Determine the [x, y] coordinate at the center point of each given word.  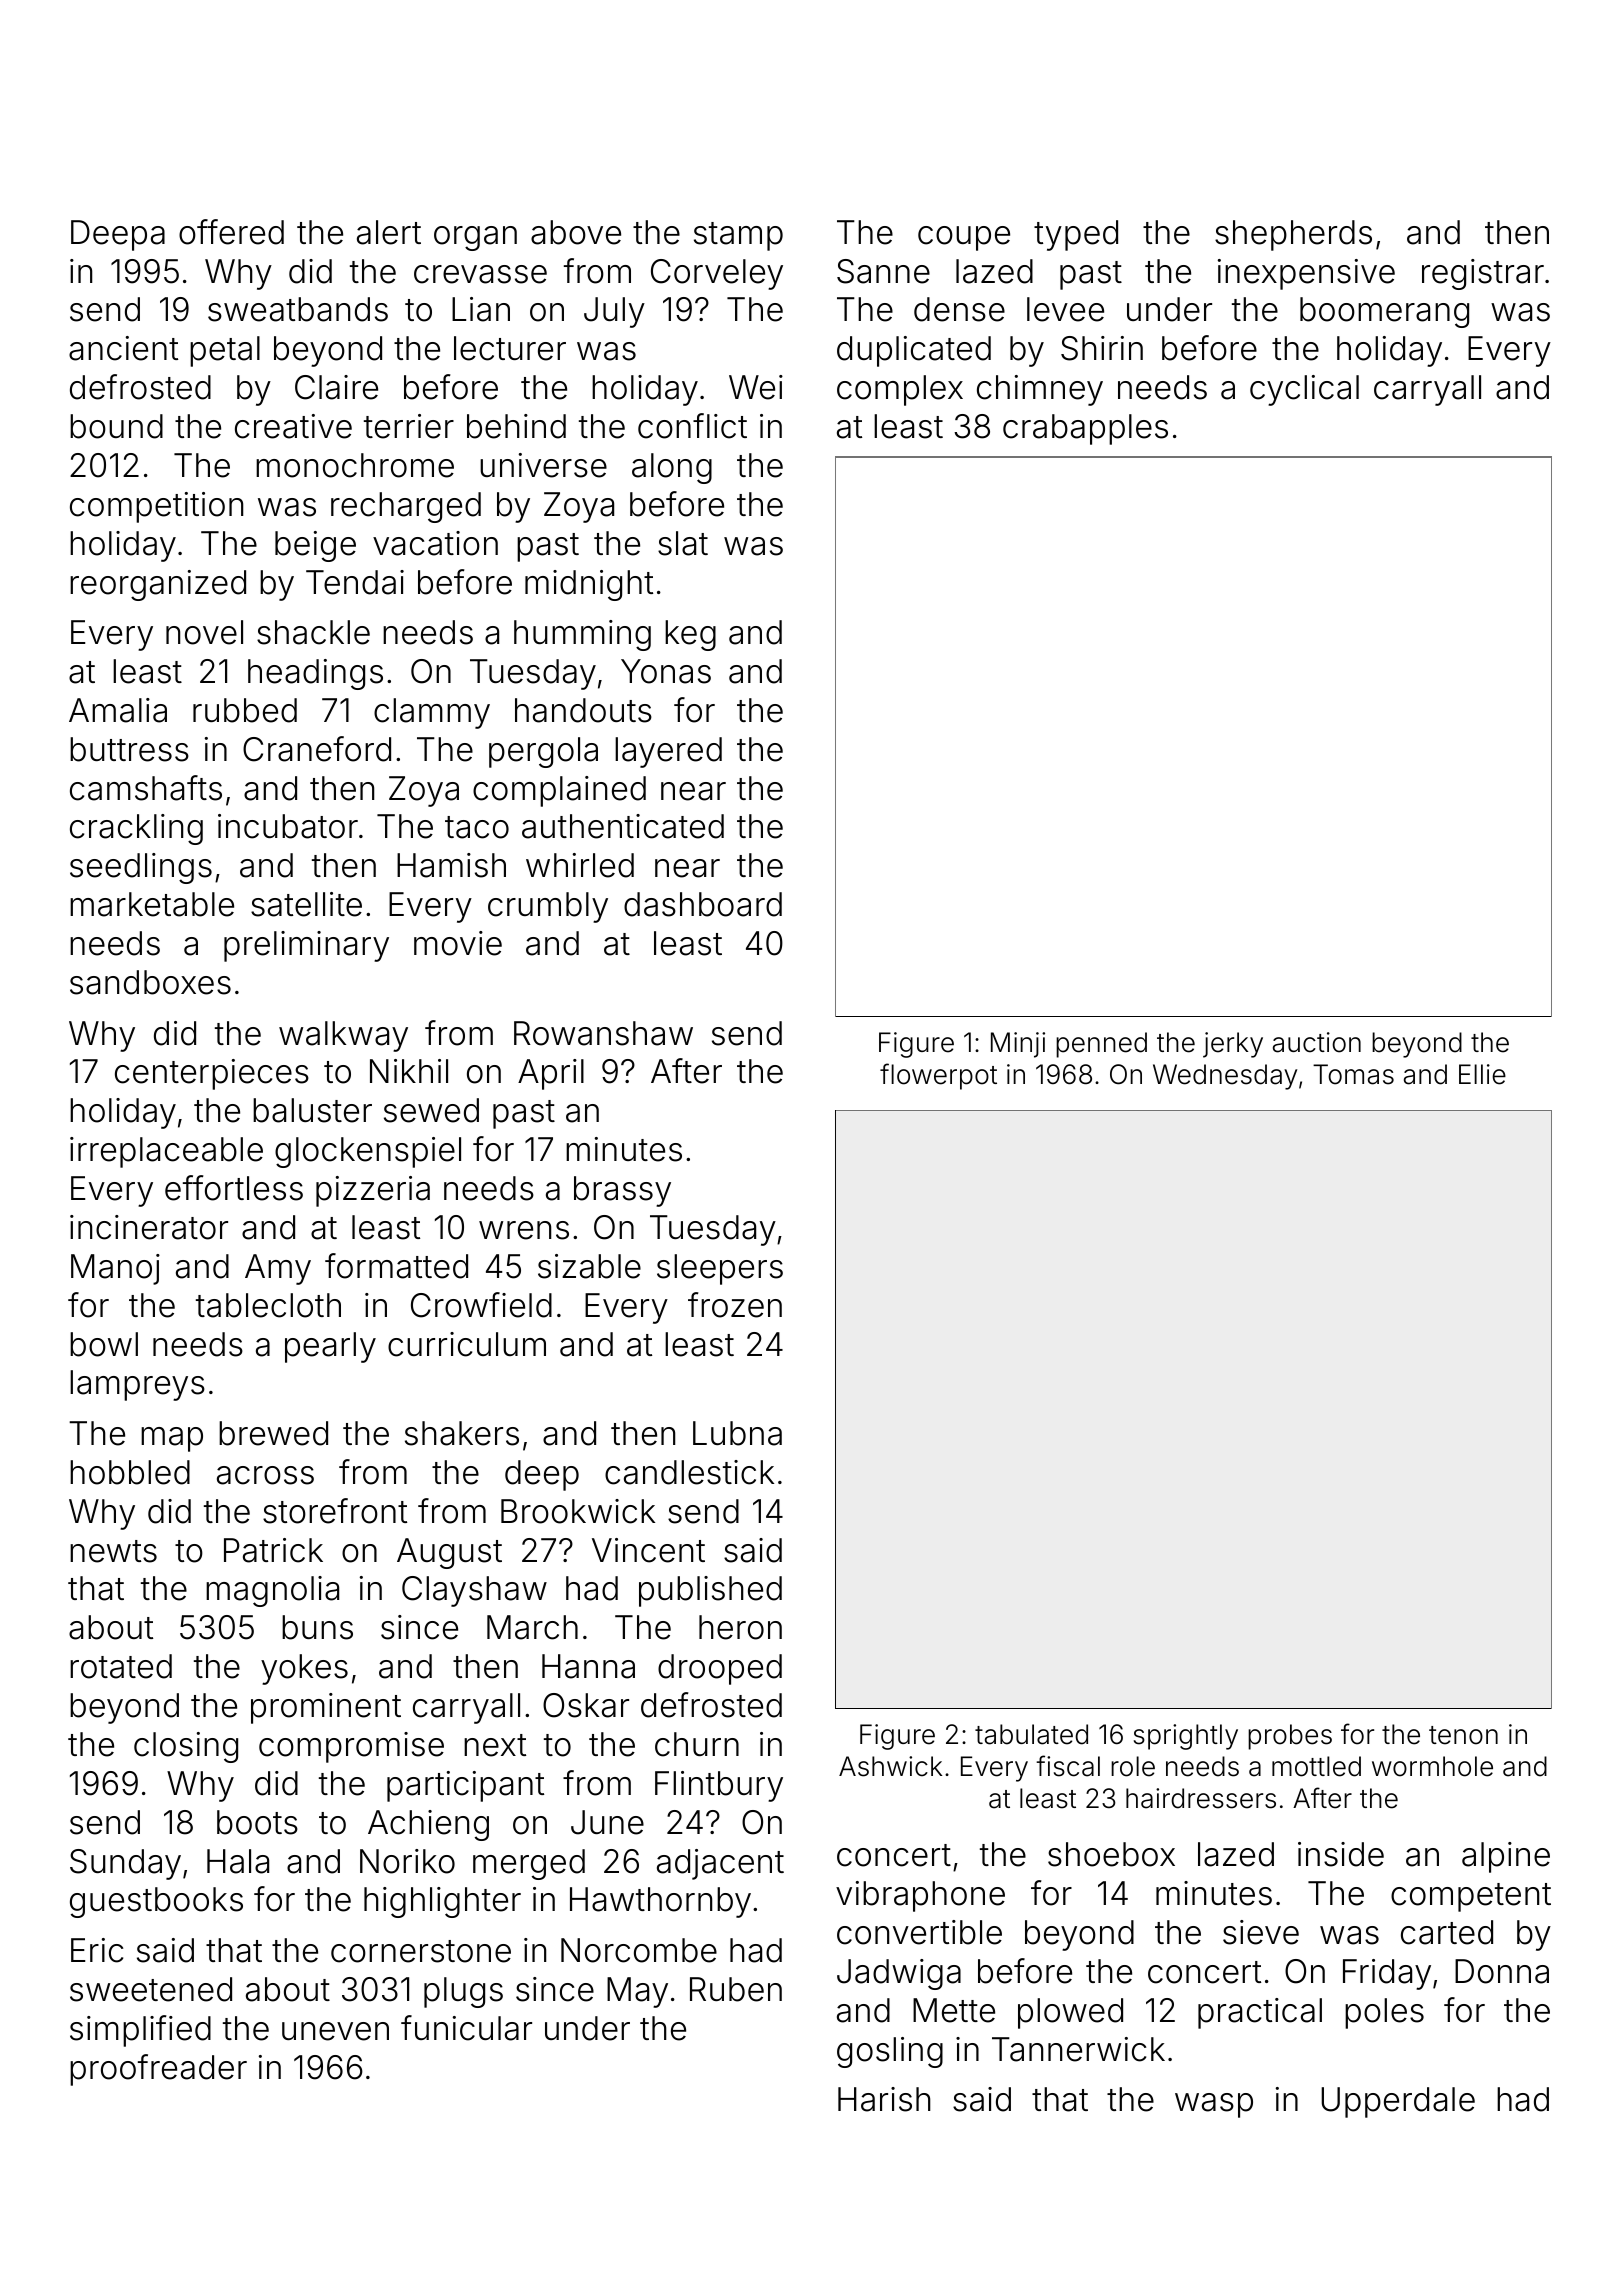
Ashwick [890, 1766]
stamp [738, 236]
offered [231, 232]
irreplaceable [166, 1152]
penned [1101, 1045]
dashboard [703, 904]
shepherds [1293, 235]
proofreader [158, 2070]
